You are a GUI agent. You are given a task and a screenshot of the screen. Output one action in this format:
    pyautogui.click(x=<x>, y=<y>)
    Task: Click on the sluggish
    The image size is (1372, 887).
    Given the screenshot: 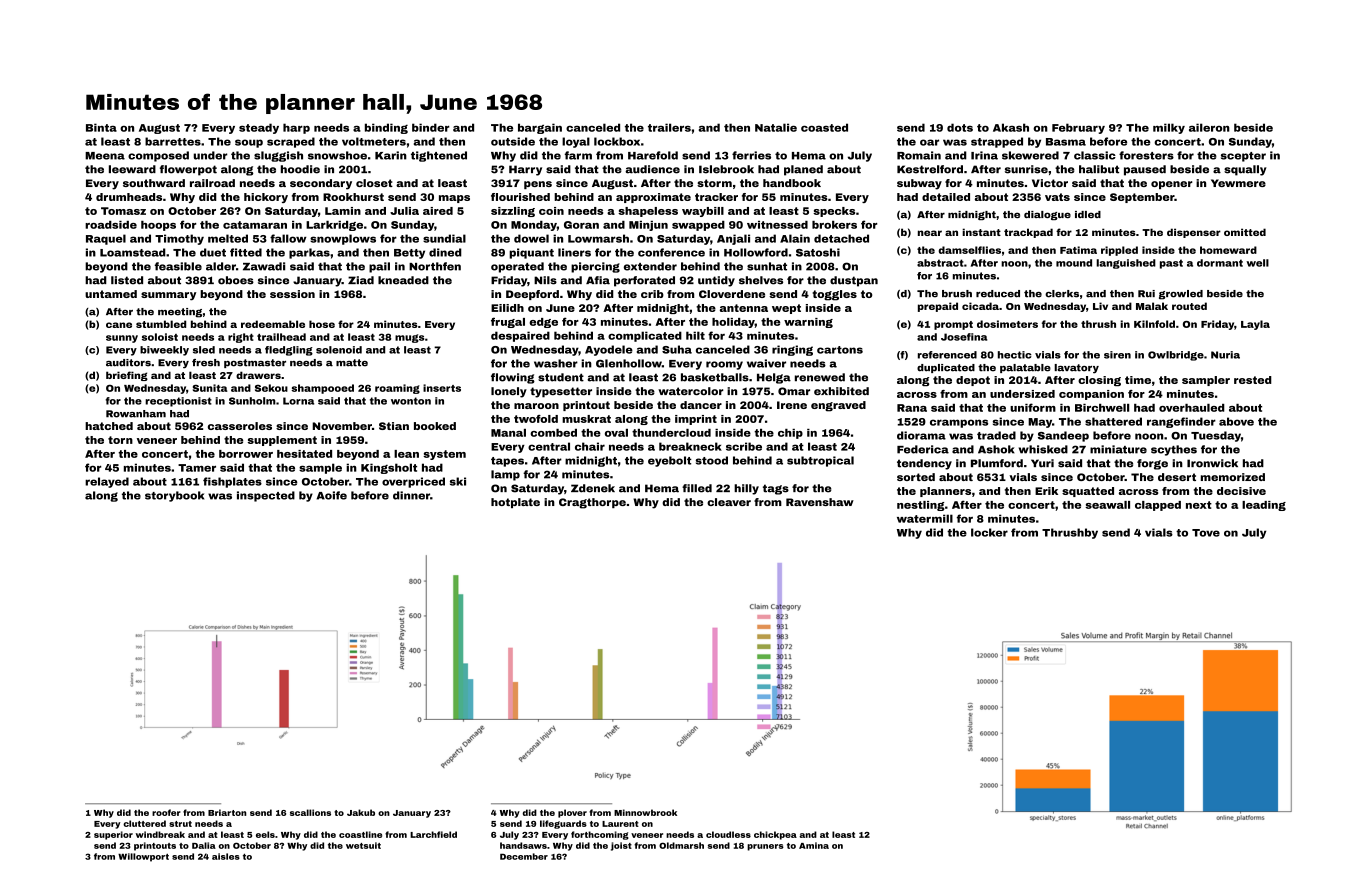 What is the action you would take?
    pyautogui.click(x=278, y=156)
